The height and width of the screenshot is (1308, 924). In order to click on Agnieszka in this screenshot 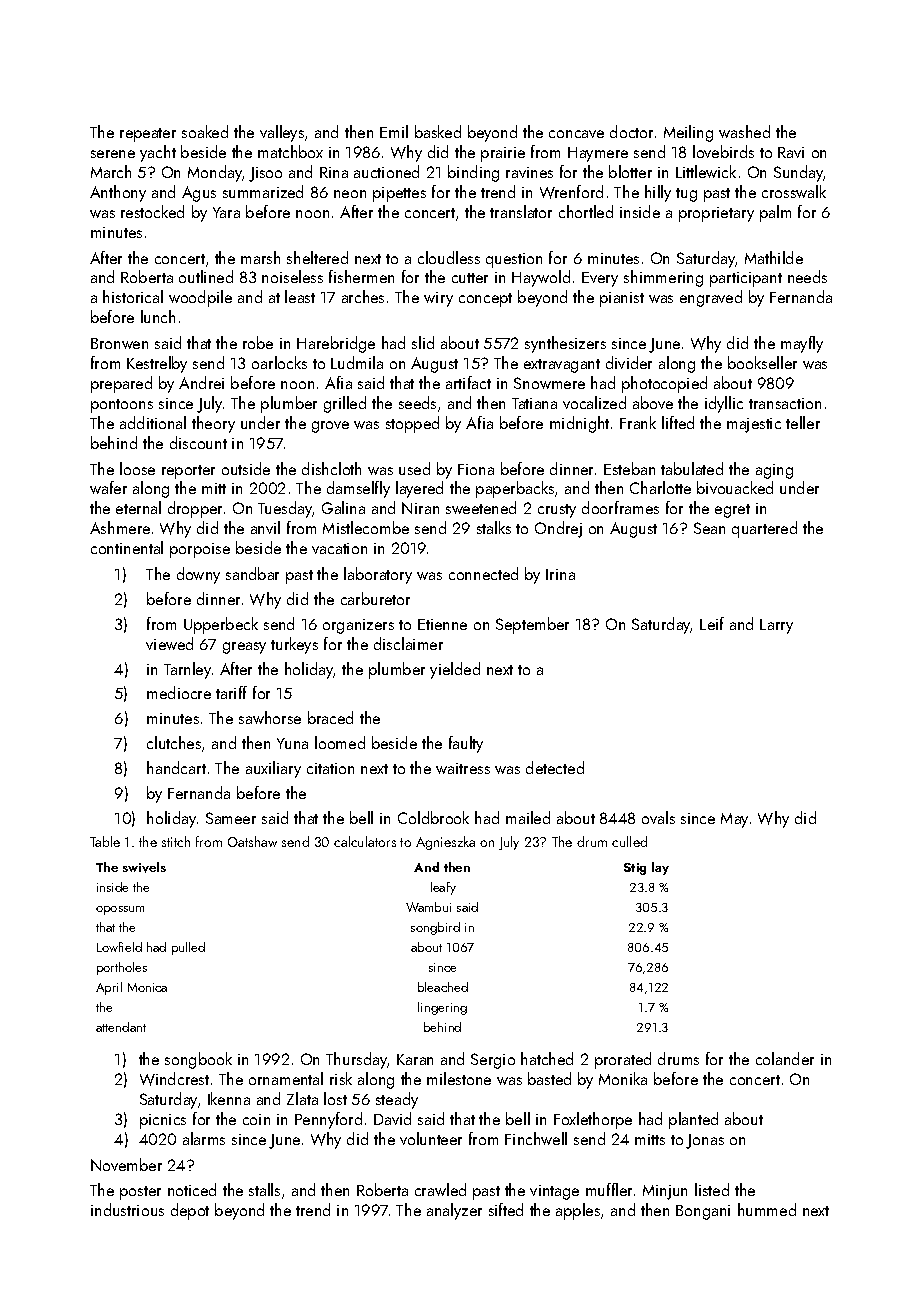, I will do `click(445, 843)`.
